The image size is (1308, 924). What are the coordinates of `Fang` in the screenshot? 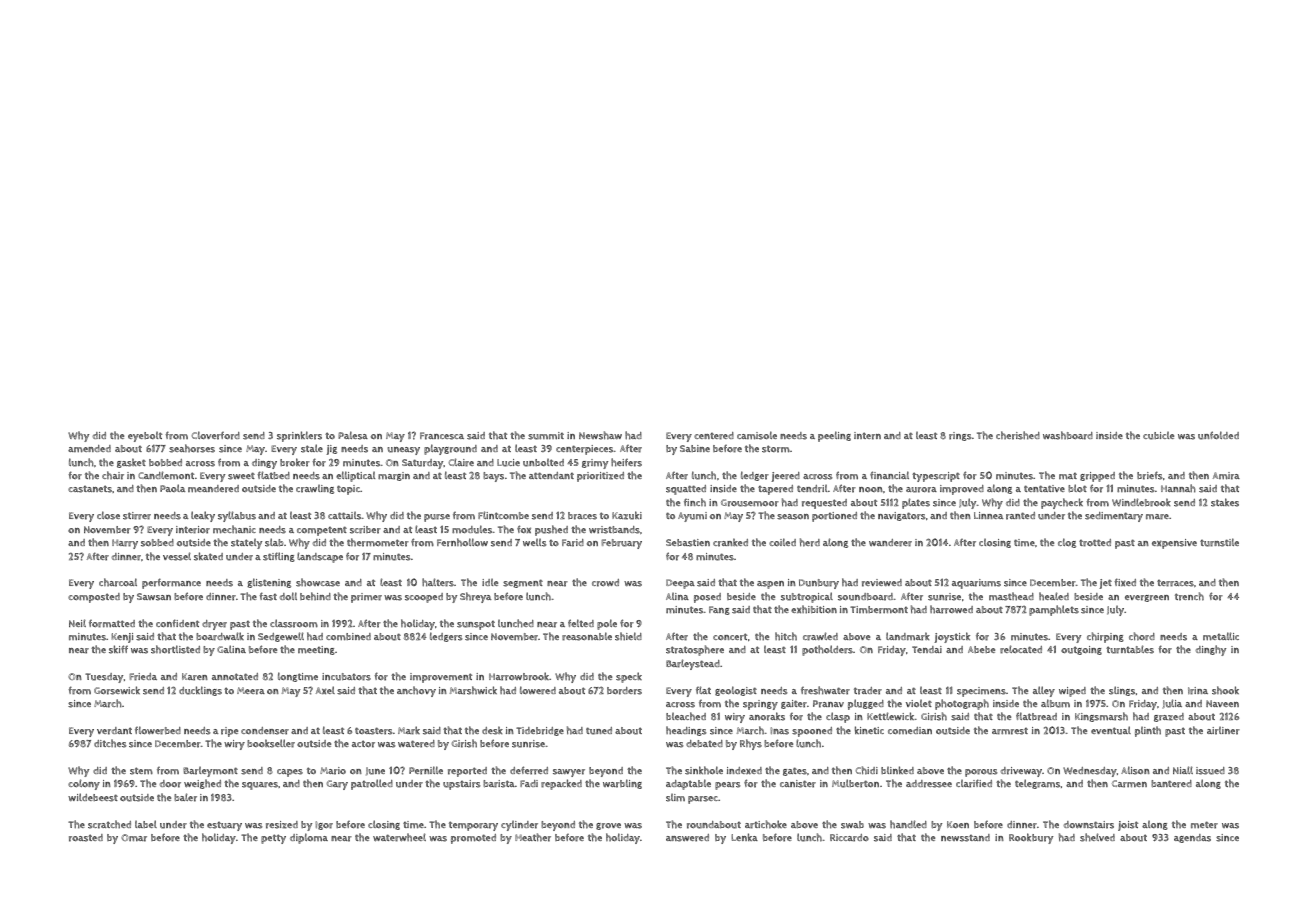 It's located at (719, 610).
